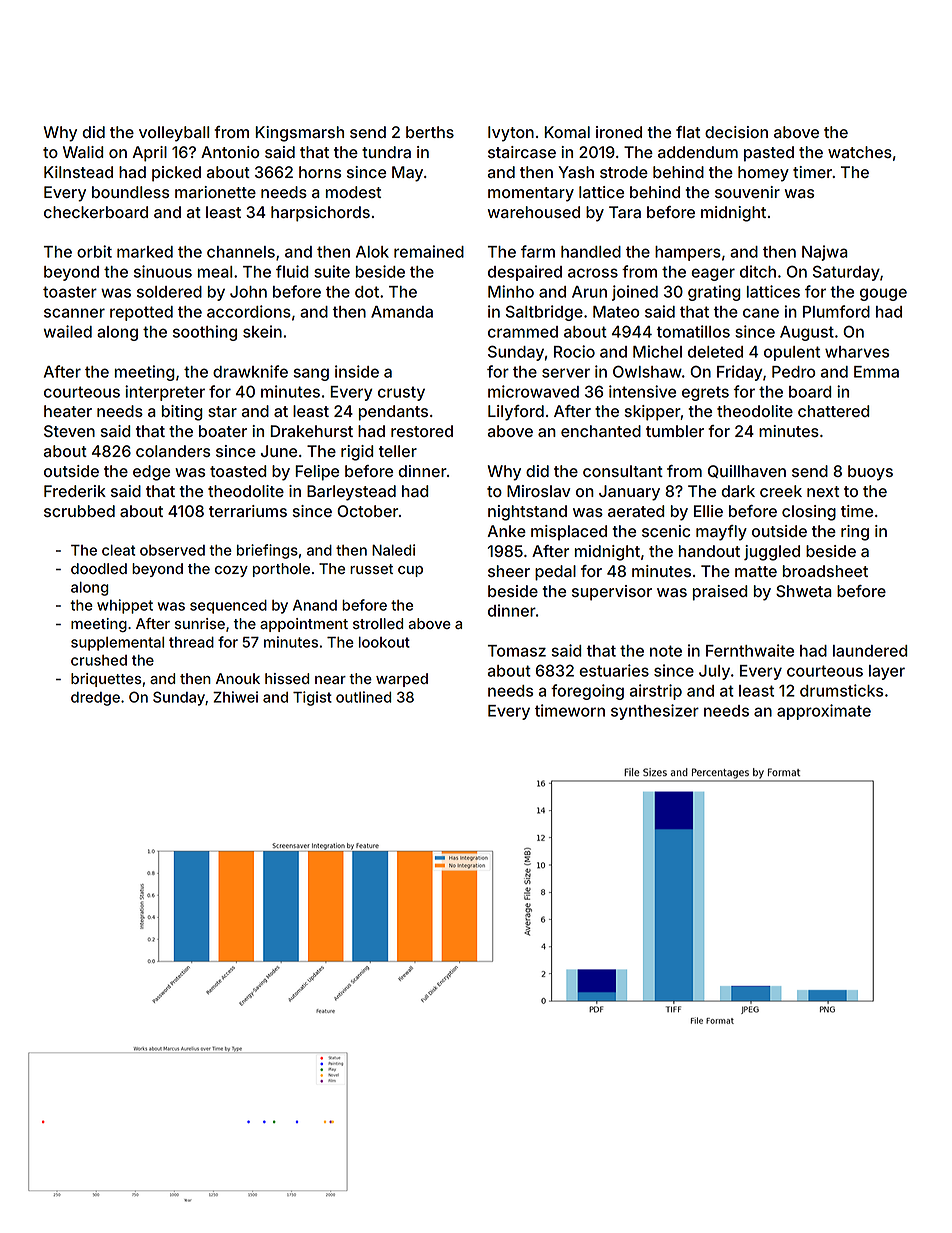 This screenshot has height=1233, width=952. I want to click on Walid, so click(83, 152).
